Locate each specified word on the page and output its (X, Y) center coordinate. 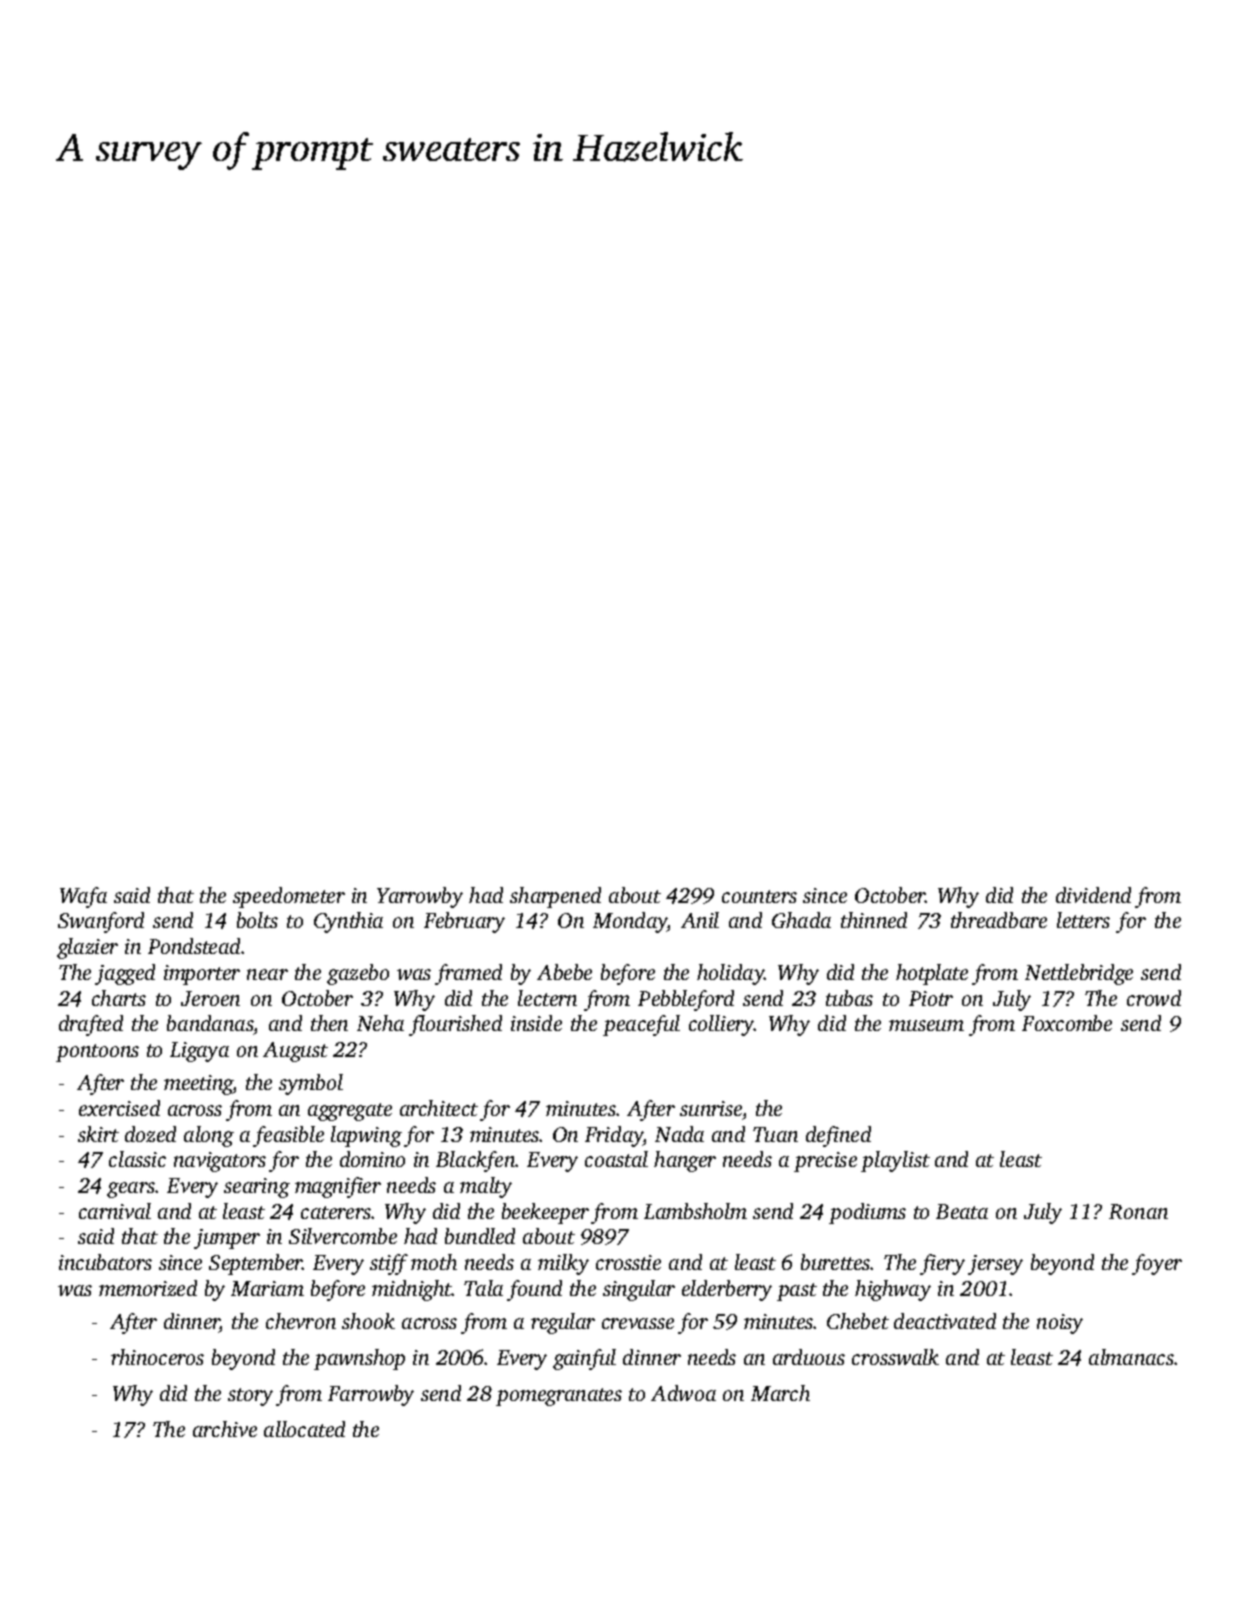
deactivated (945, 1321)
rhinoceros (157, 1357)
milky (563, 1264)
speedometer (289, 897)
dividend (1093, 895)
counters (759, 896)
